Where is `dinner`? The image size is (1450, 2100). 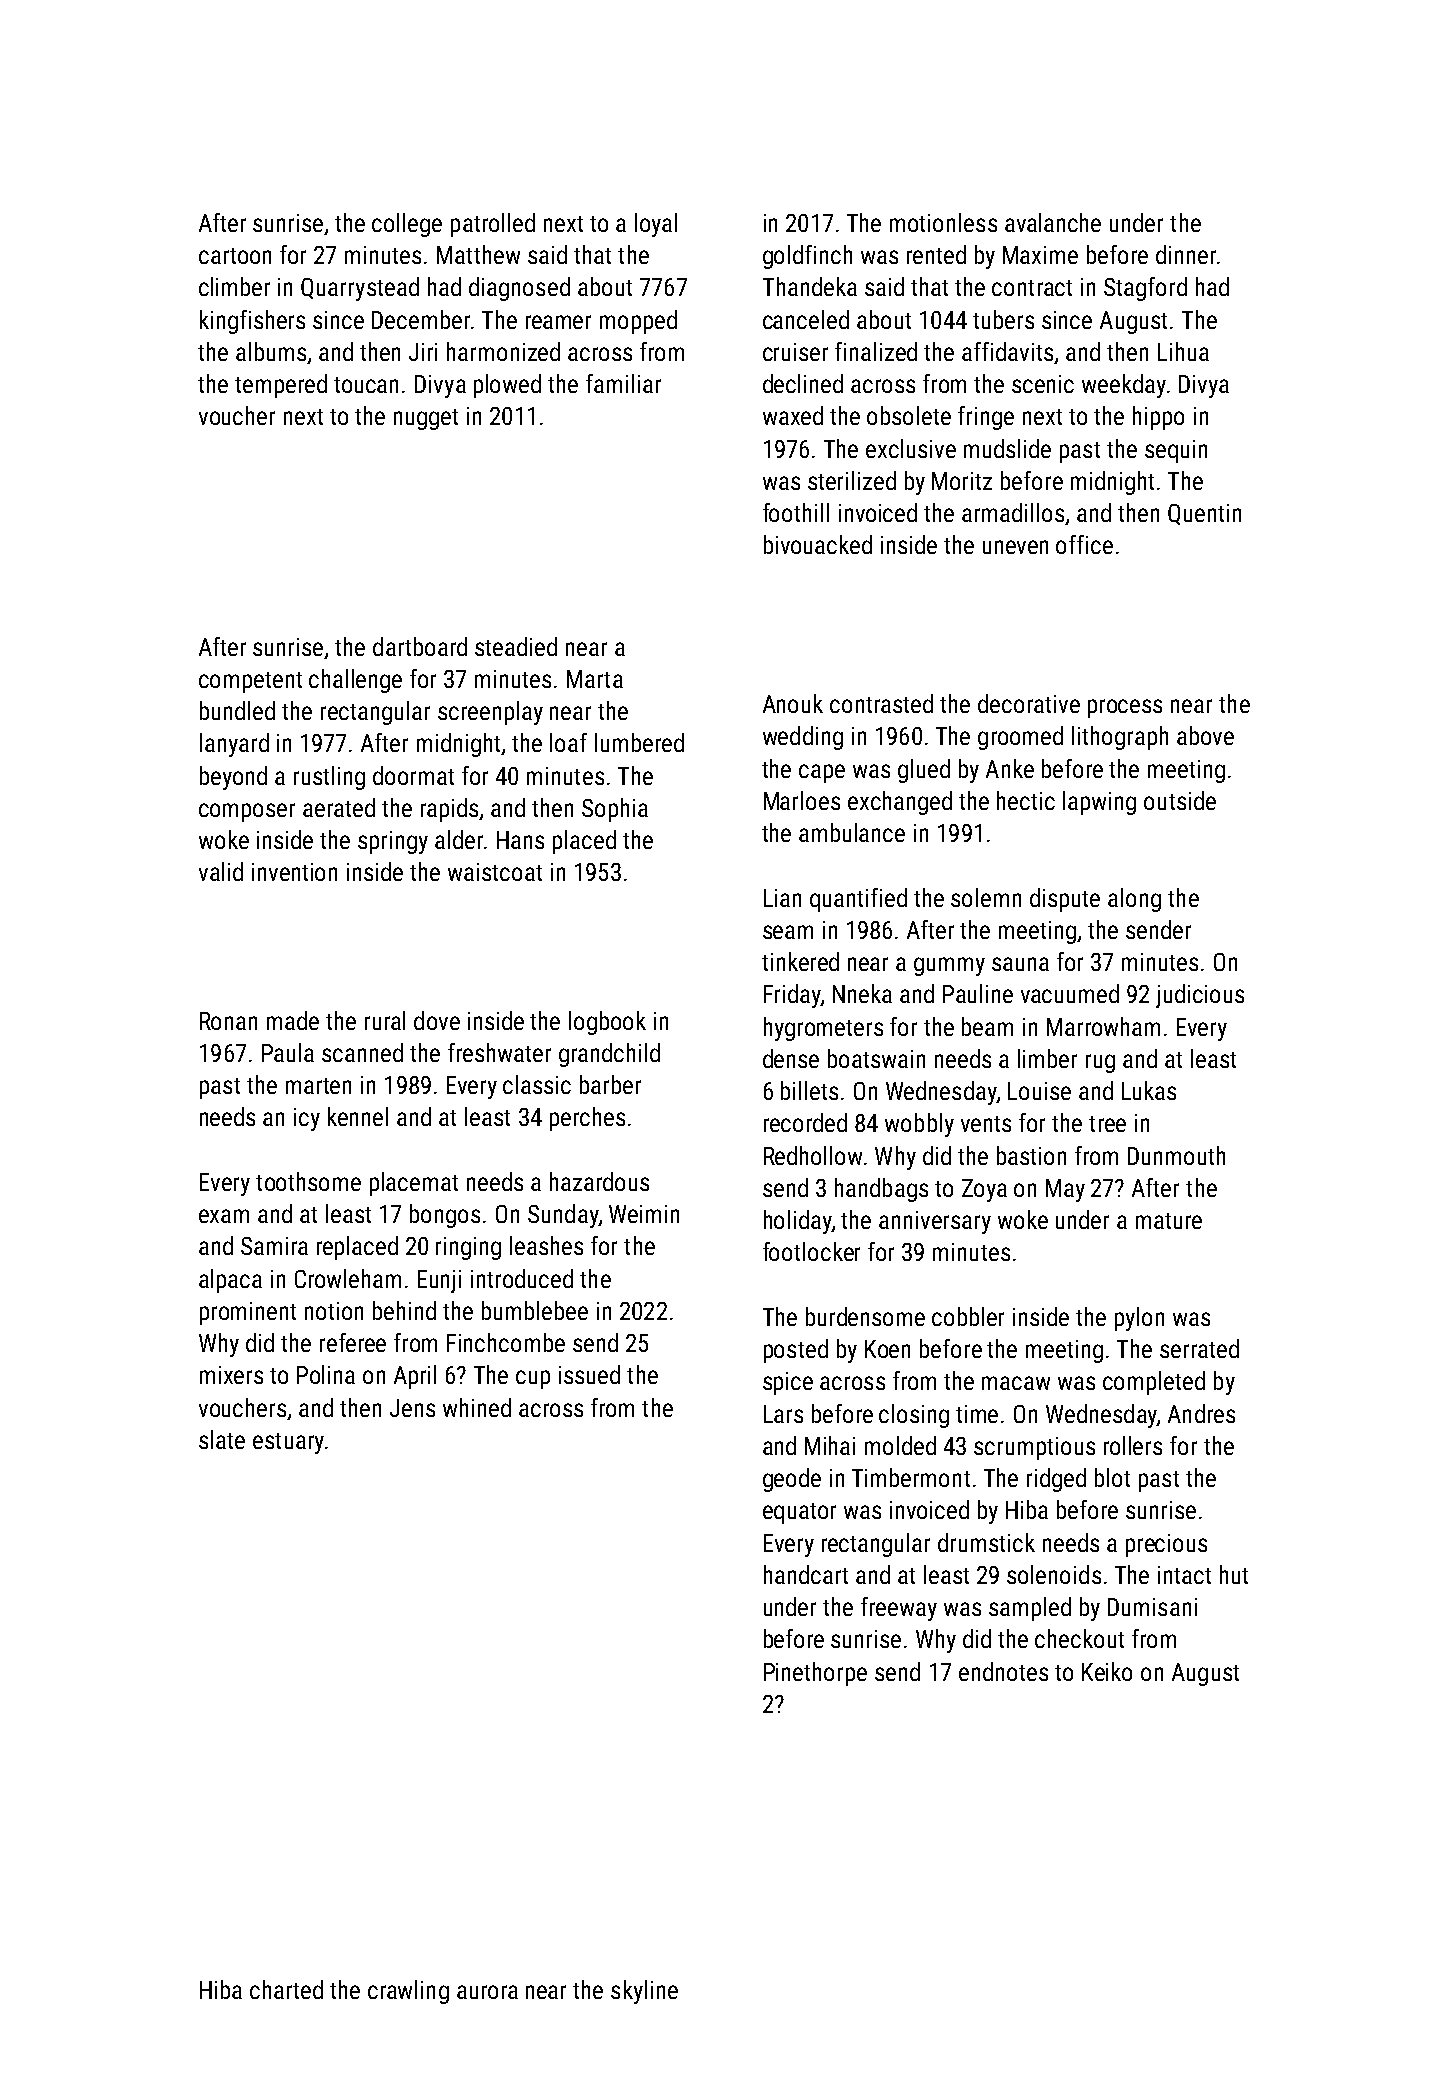
dinner is located at coordinates (1186, 254).
